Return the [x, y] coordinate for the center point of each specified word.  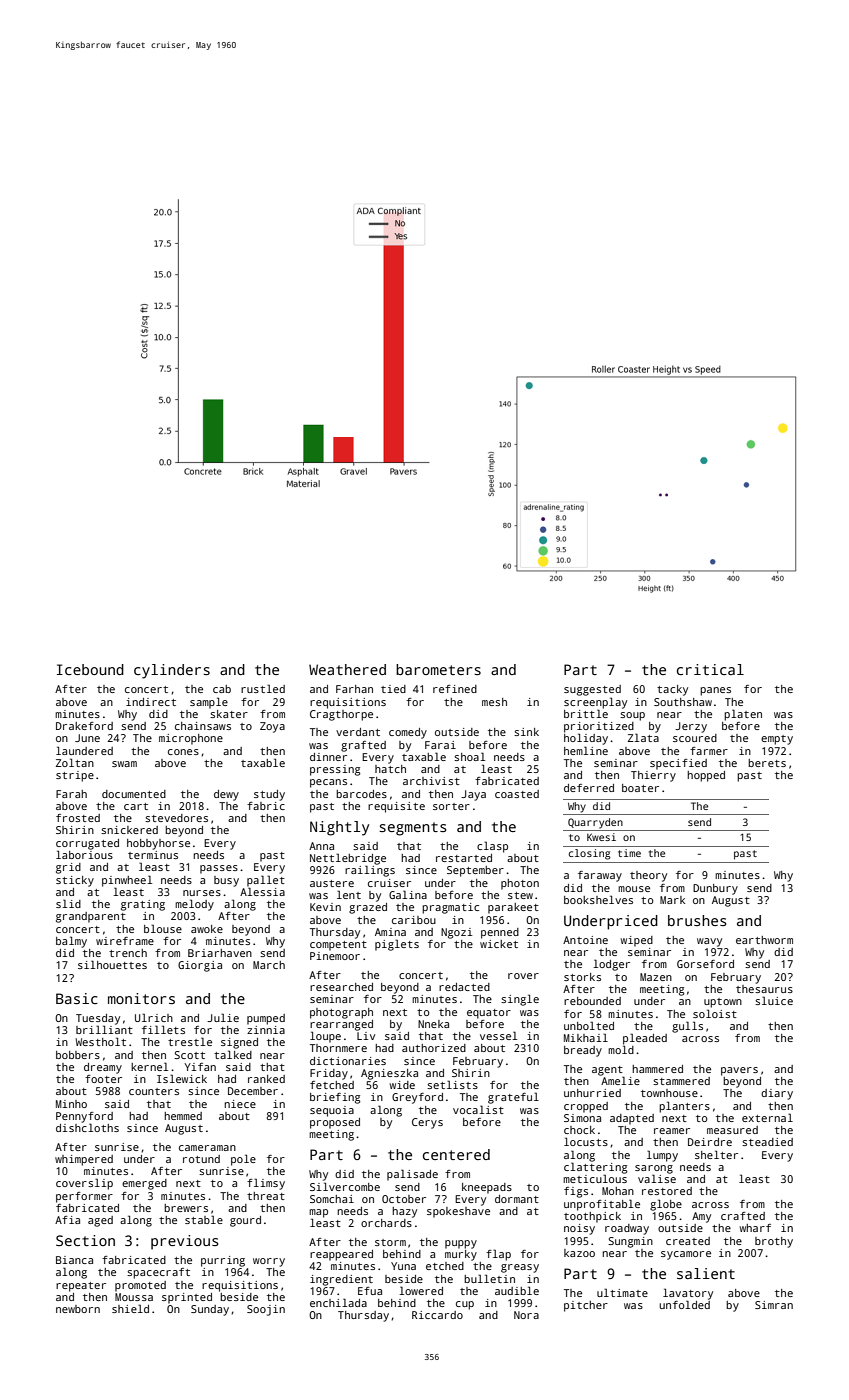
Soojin [266, 1310]
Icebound [90, 669]
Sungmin [630, 1242]
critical [710, 669]
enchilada [338, 1302]
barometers [438, 669]
